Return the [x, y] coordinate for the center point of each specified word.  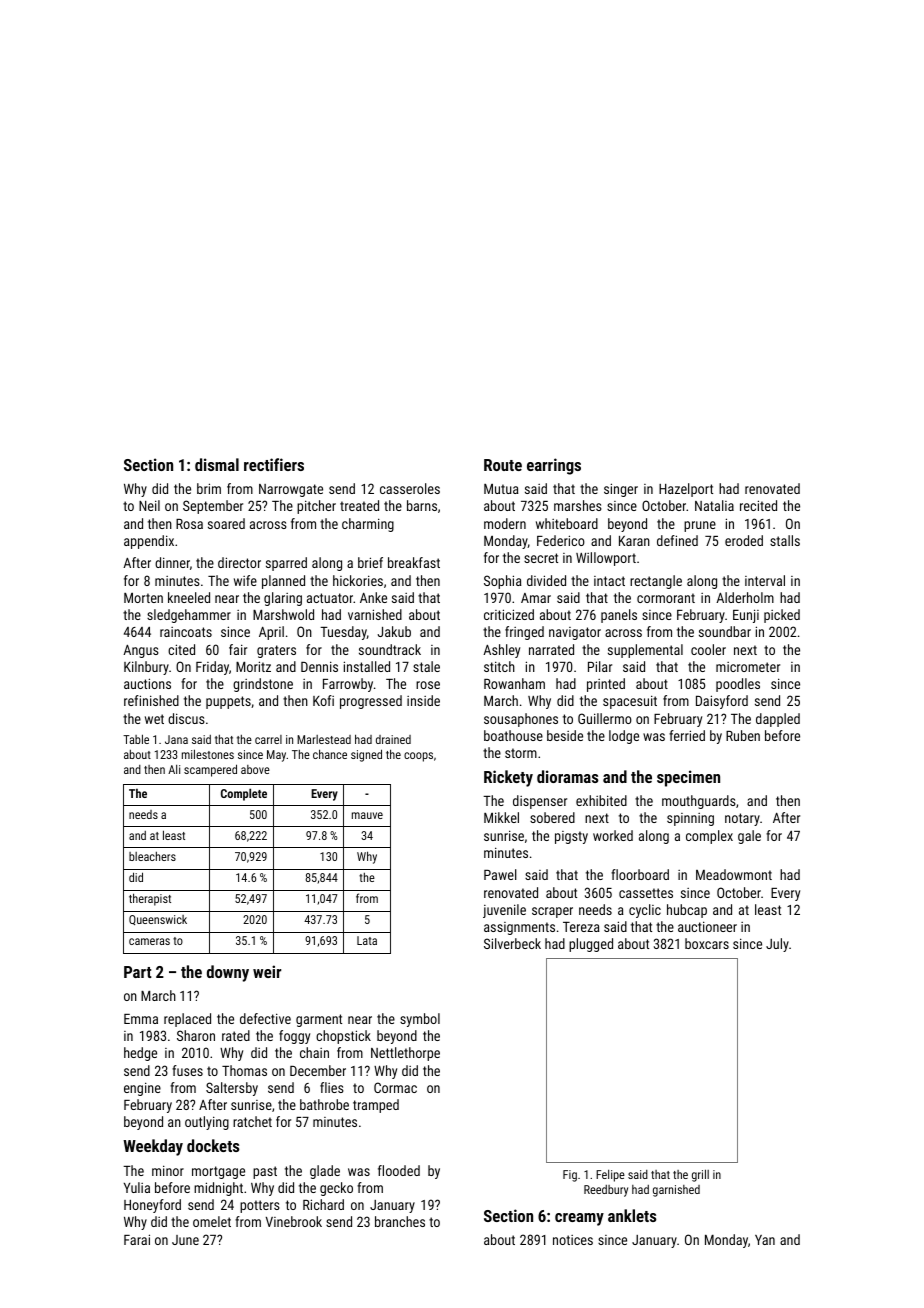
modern [505, 523]
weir [267, 971]
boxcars [707, 943]
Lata [367, 940]
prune [700, 526]
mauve [367, 815]
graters [276, 651]
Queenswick [158, 920]
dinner [172, 562]
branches [400, 1221]
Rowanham [514, 683]
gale [749, 837]
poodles [738, 685]
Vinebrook [294, 1221]
